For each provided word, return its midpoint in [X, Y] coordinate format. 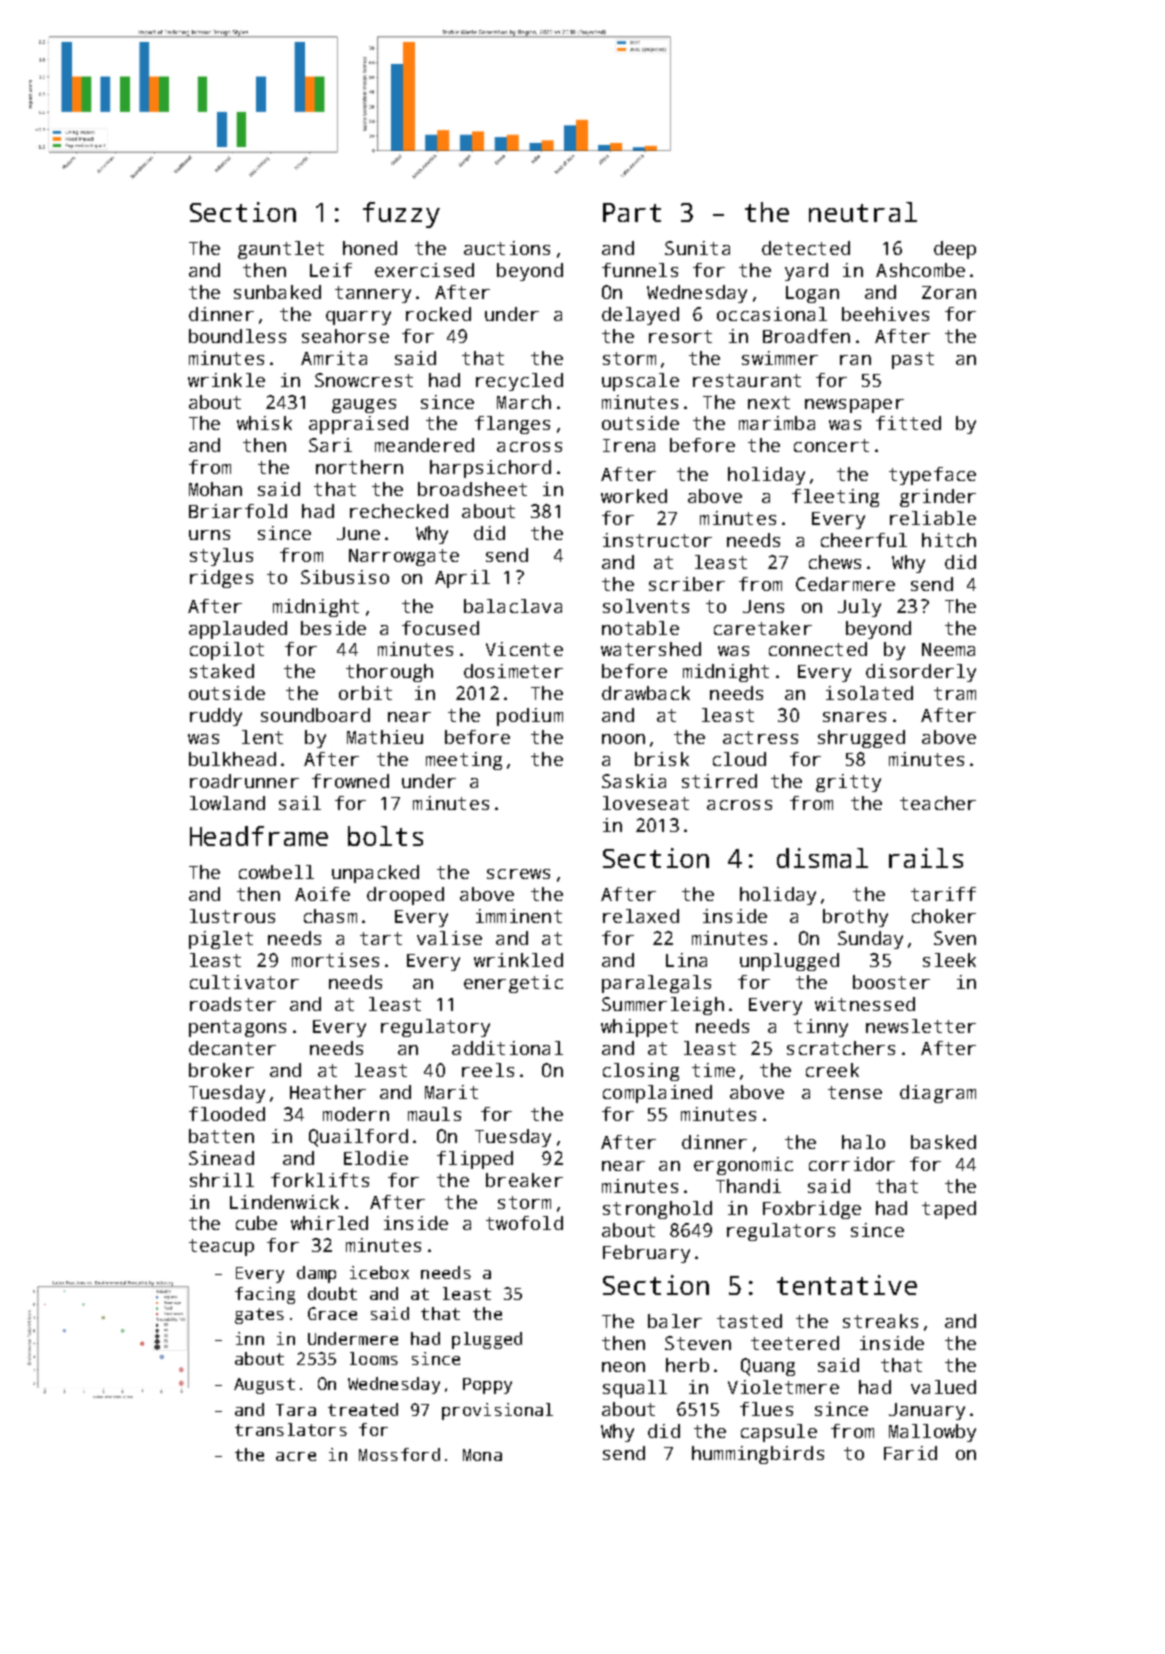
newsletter [921, 1026]
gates [259, 1316]
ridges [221, 579]
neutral [863, 212]
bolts [385, 836]
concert [831, 445]
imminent [519, 916]
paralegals [656, 984]
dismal [822, 858]
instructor [657, 540]
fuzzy [401, 215]
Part [632, 212]
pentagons [237, 1028]
